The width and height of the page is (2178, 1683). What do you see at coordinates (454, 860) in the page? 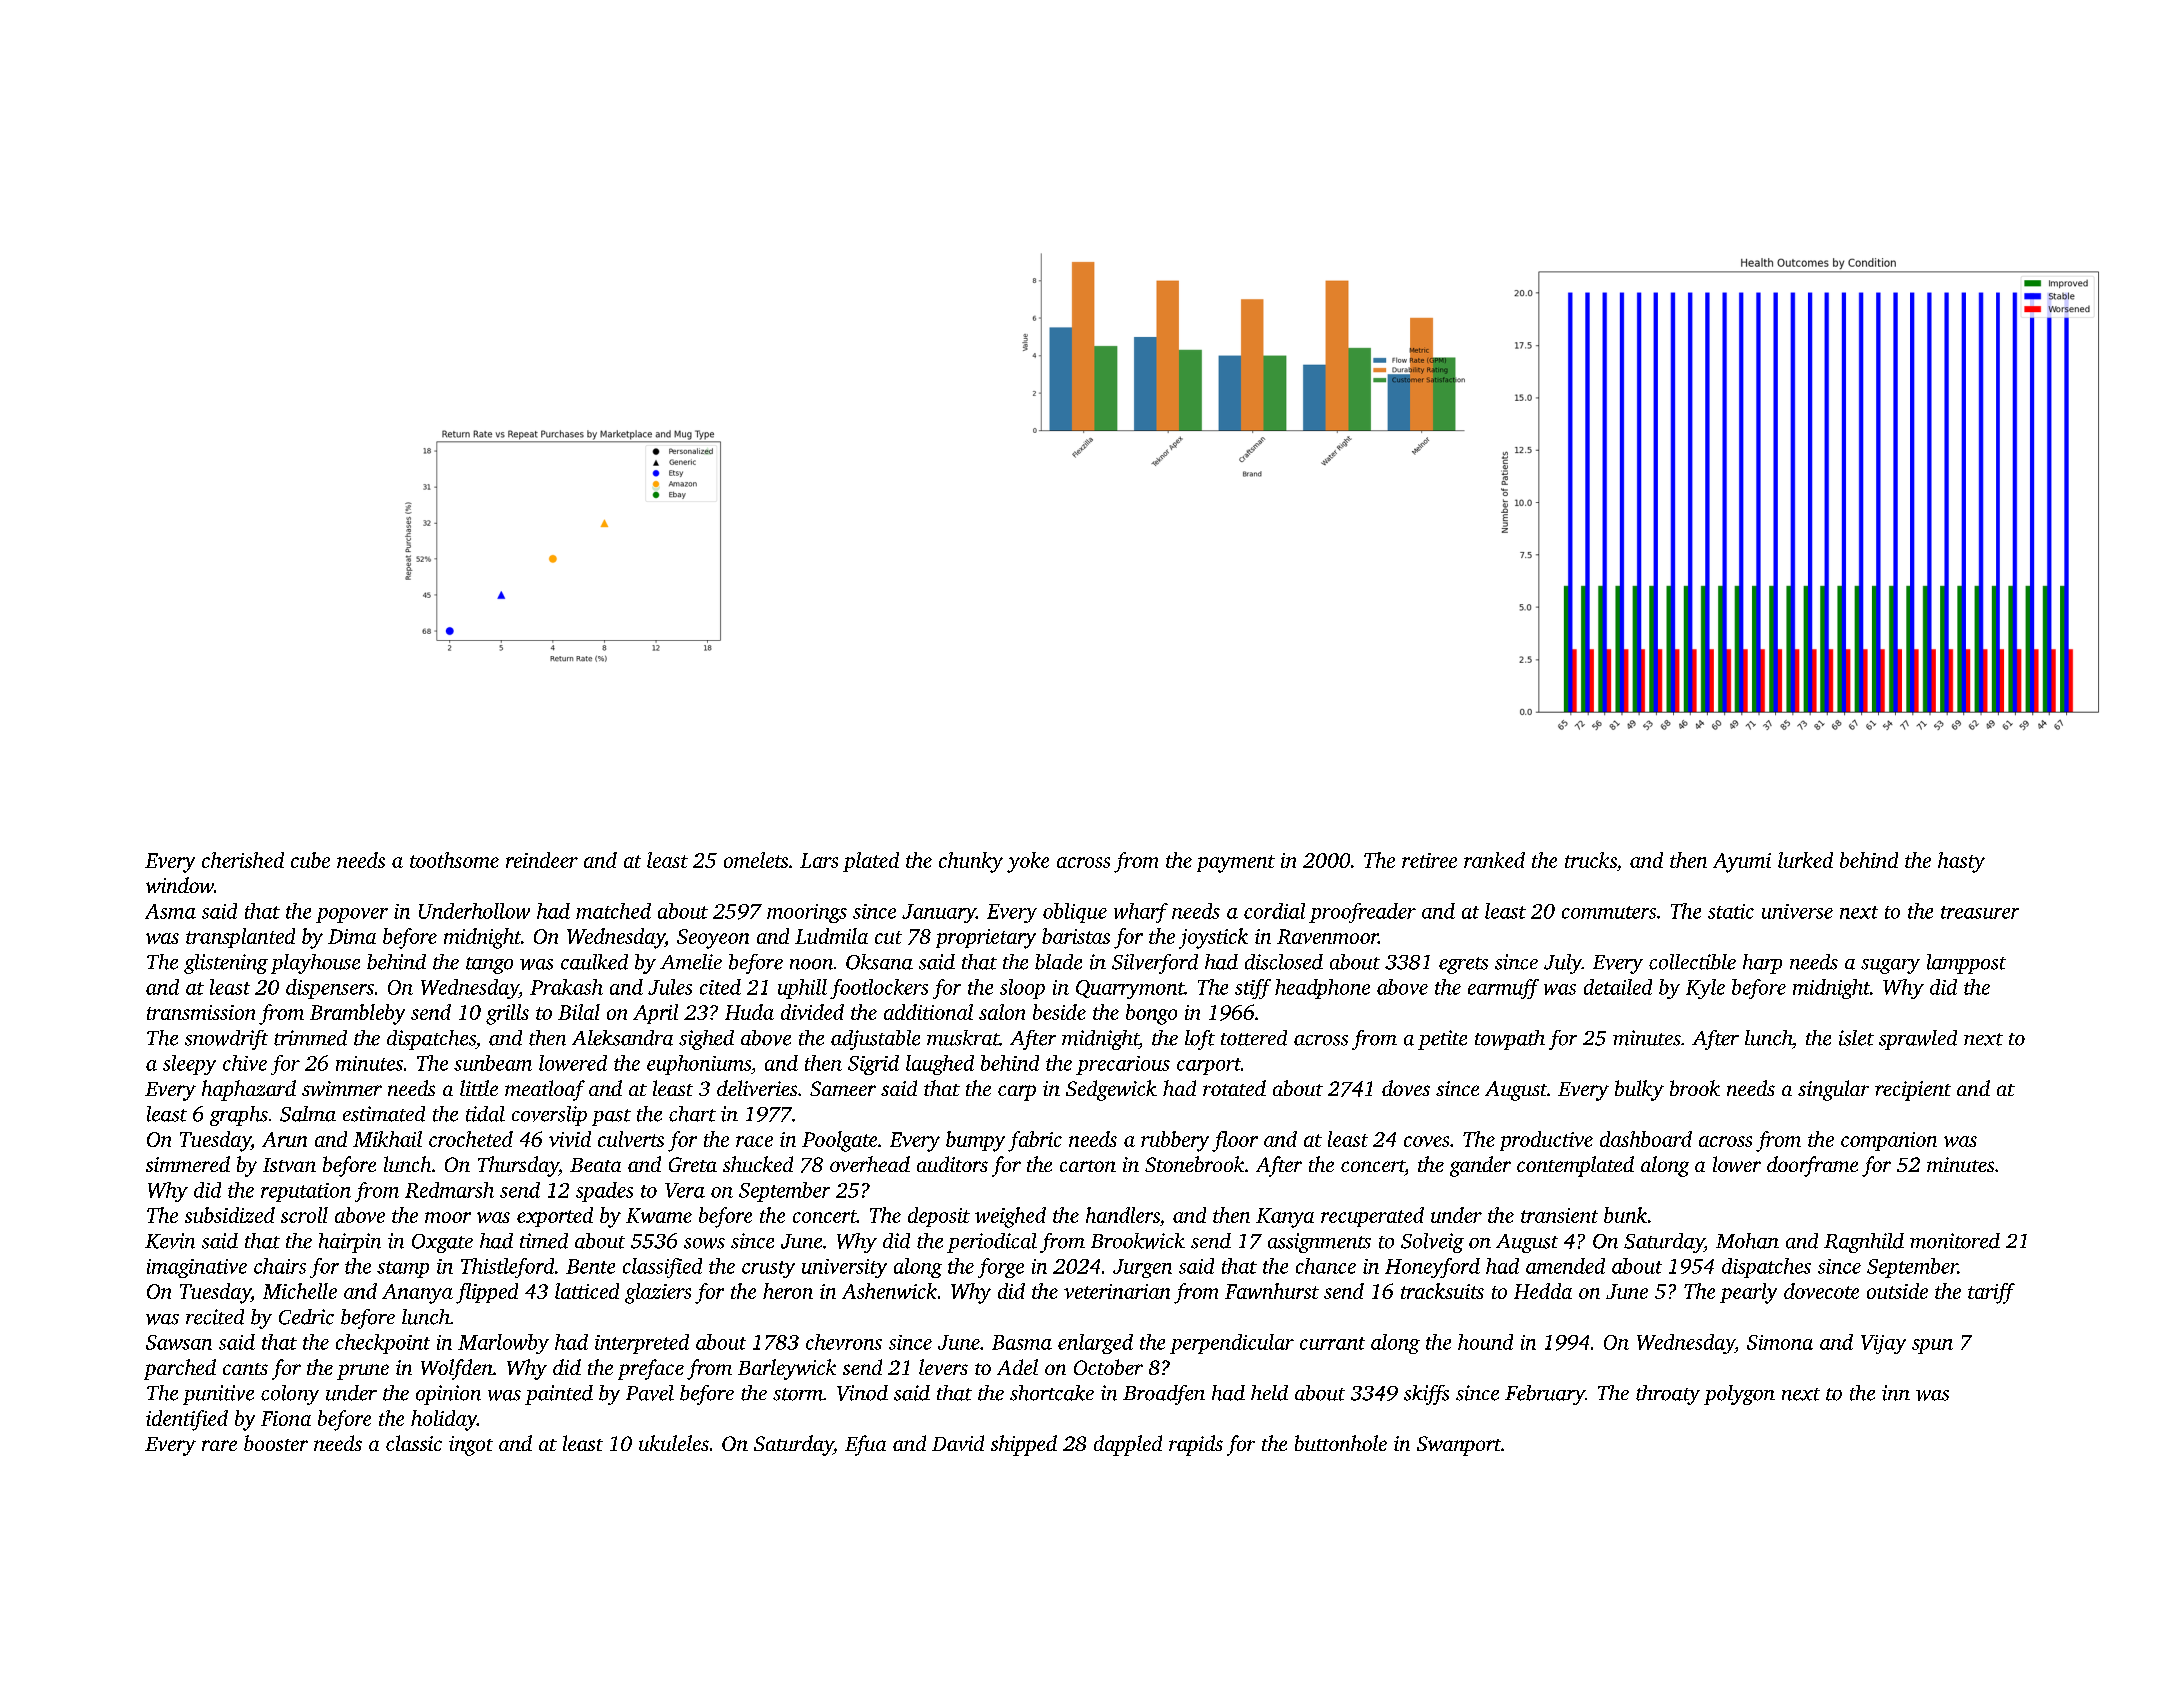
I see `toothsome` at bounding box center [454, 860].
